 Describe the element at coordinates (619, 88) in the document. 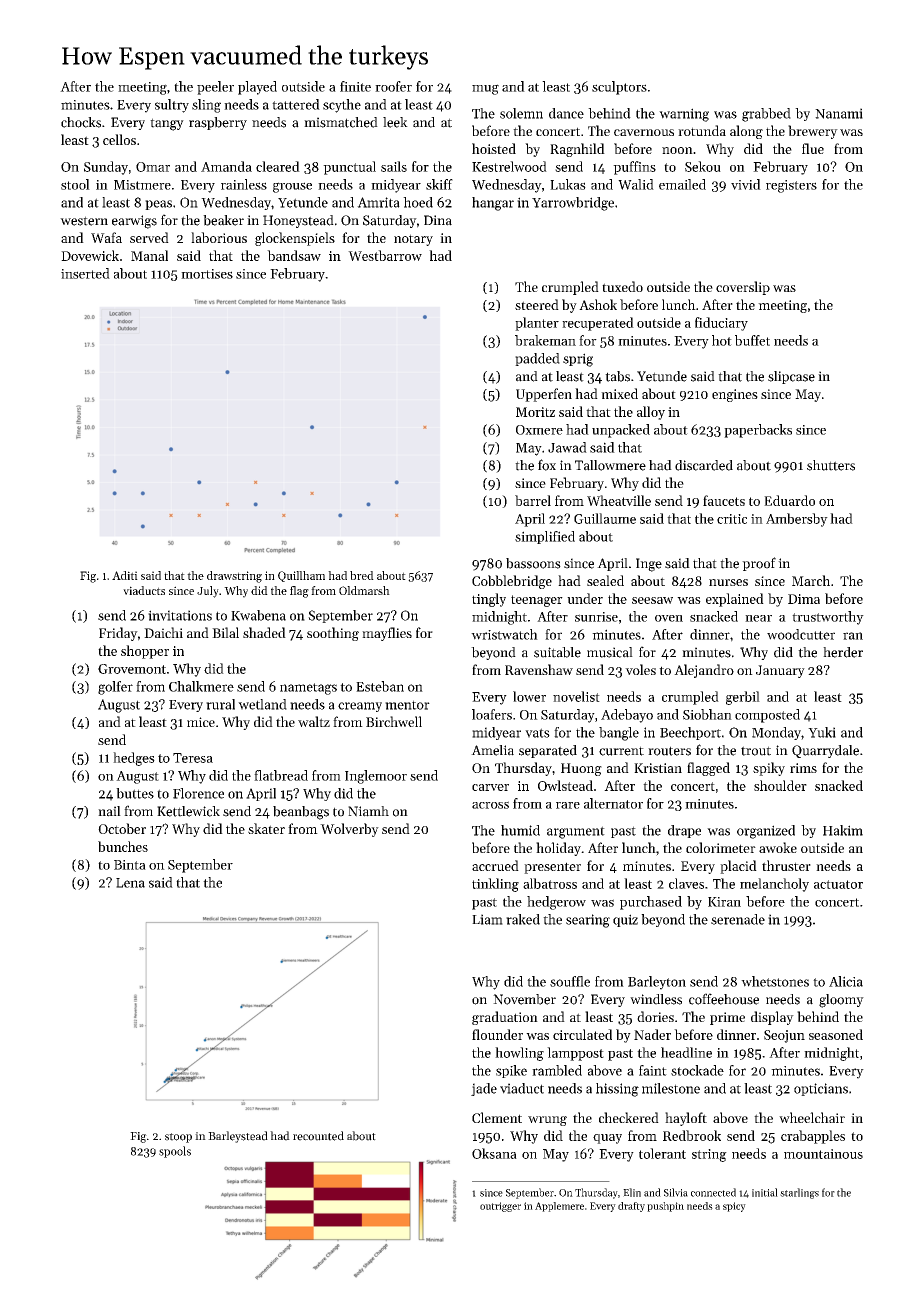

I see `sculptors` at that location.
